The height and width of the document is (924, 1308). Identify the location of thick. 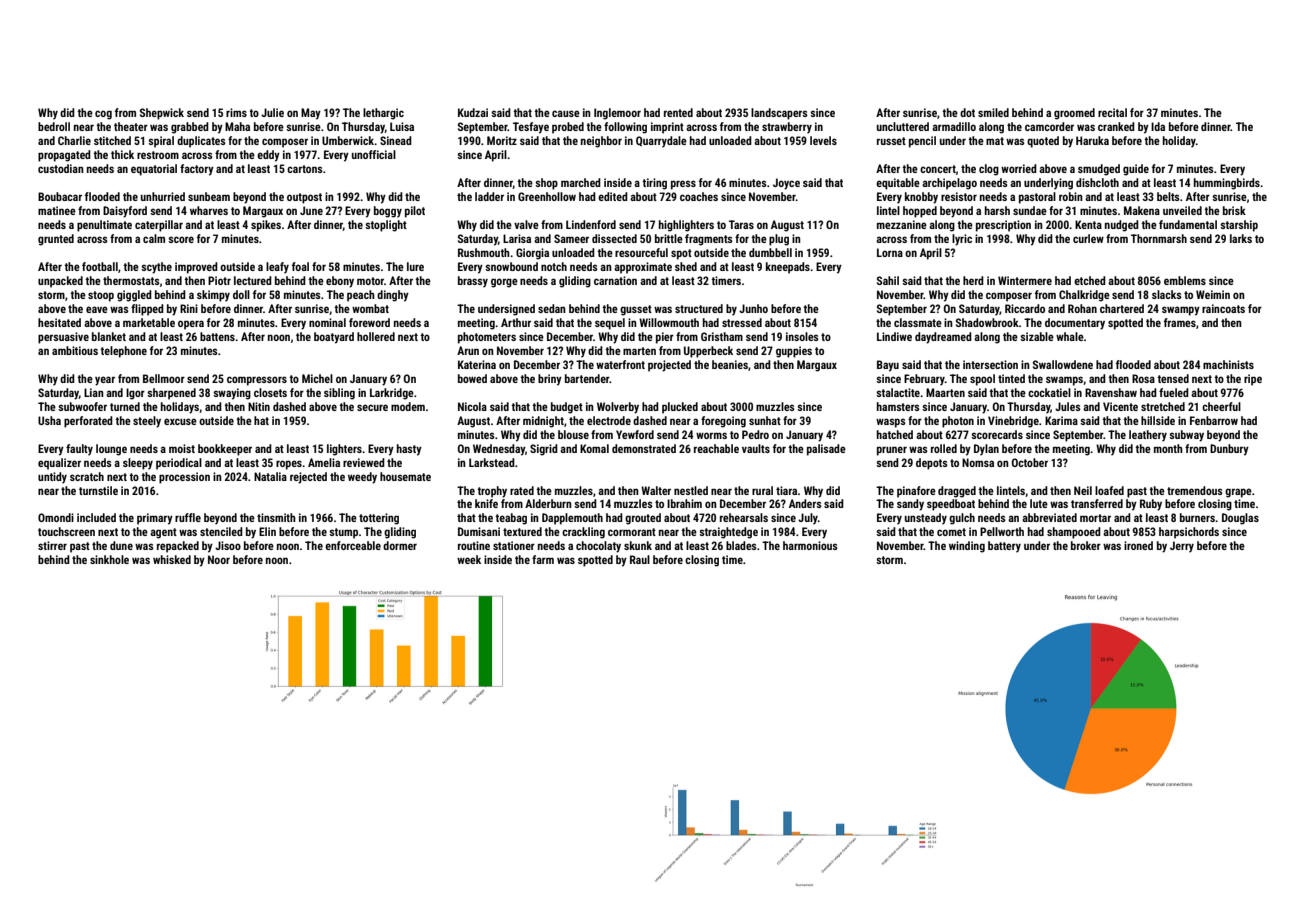
(122, 154).
